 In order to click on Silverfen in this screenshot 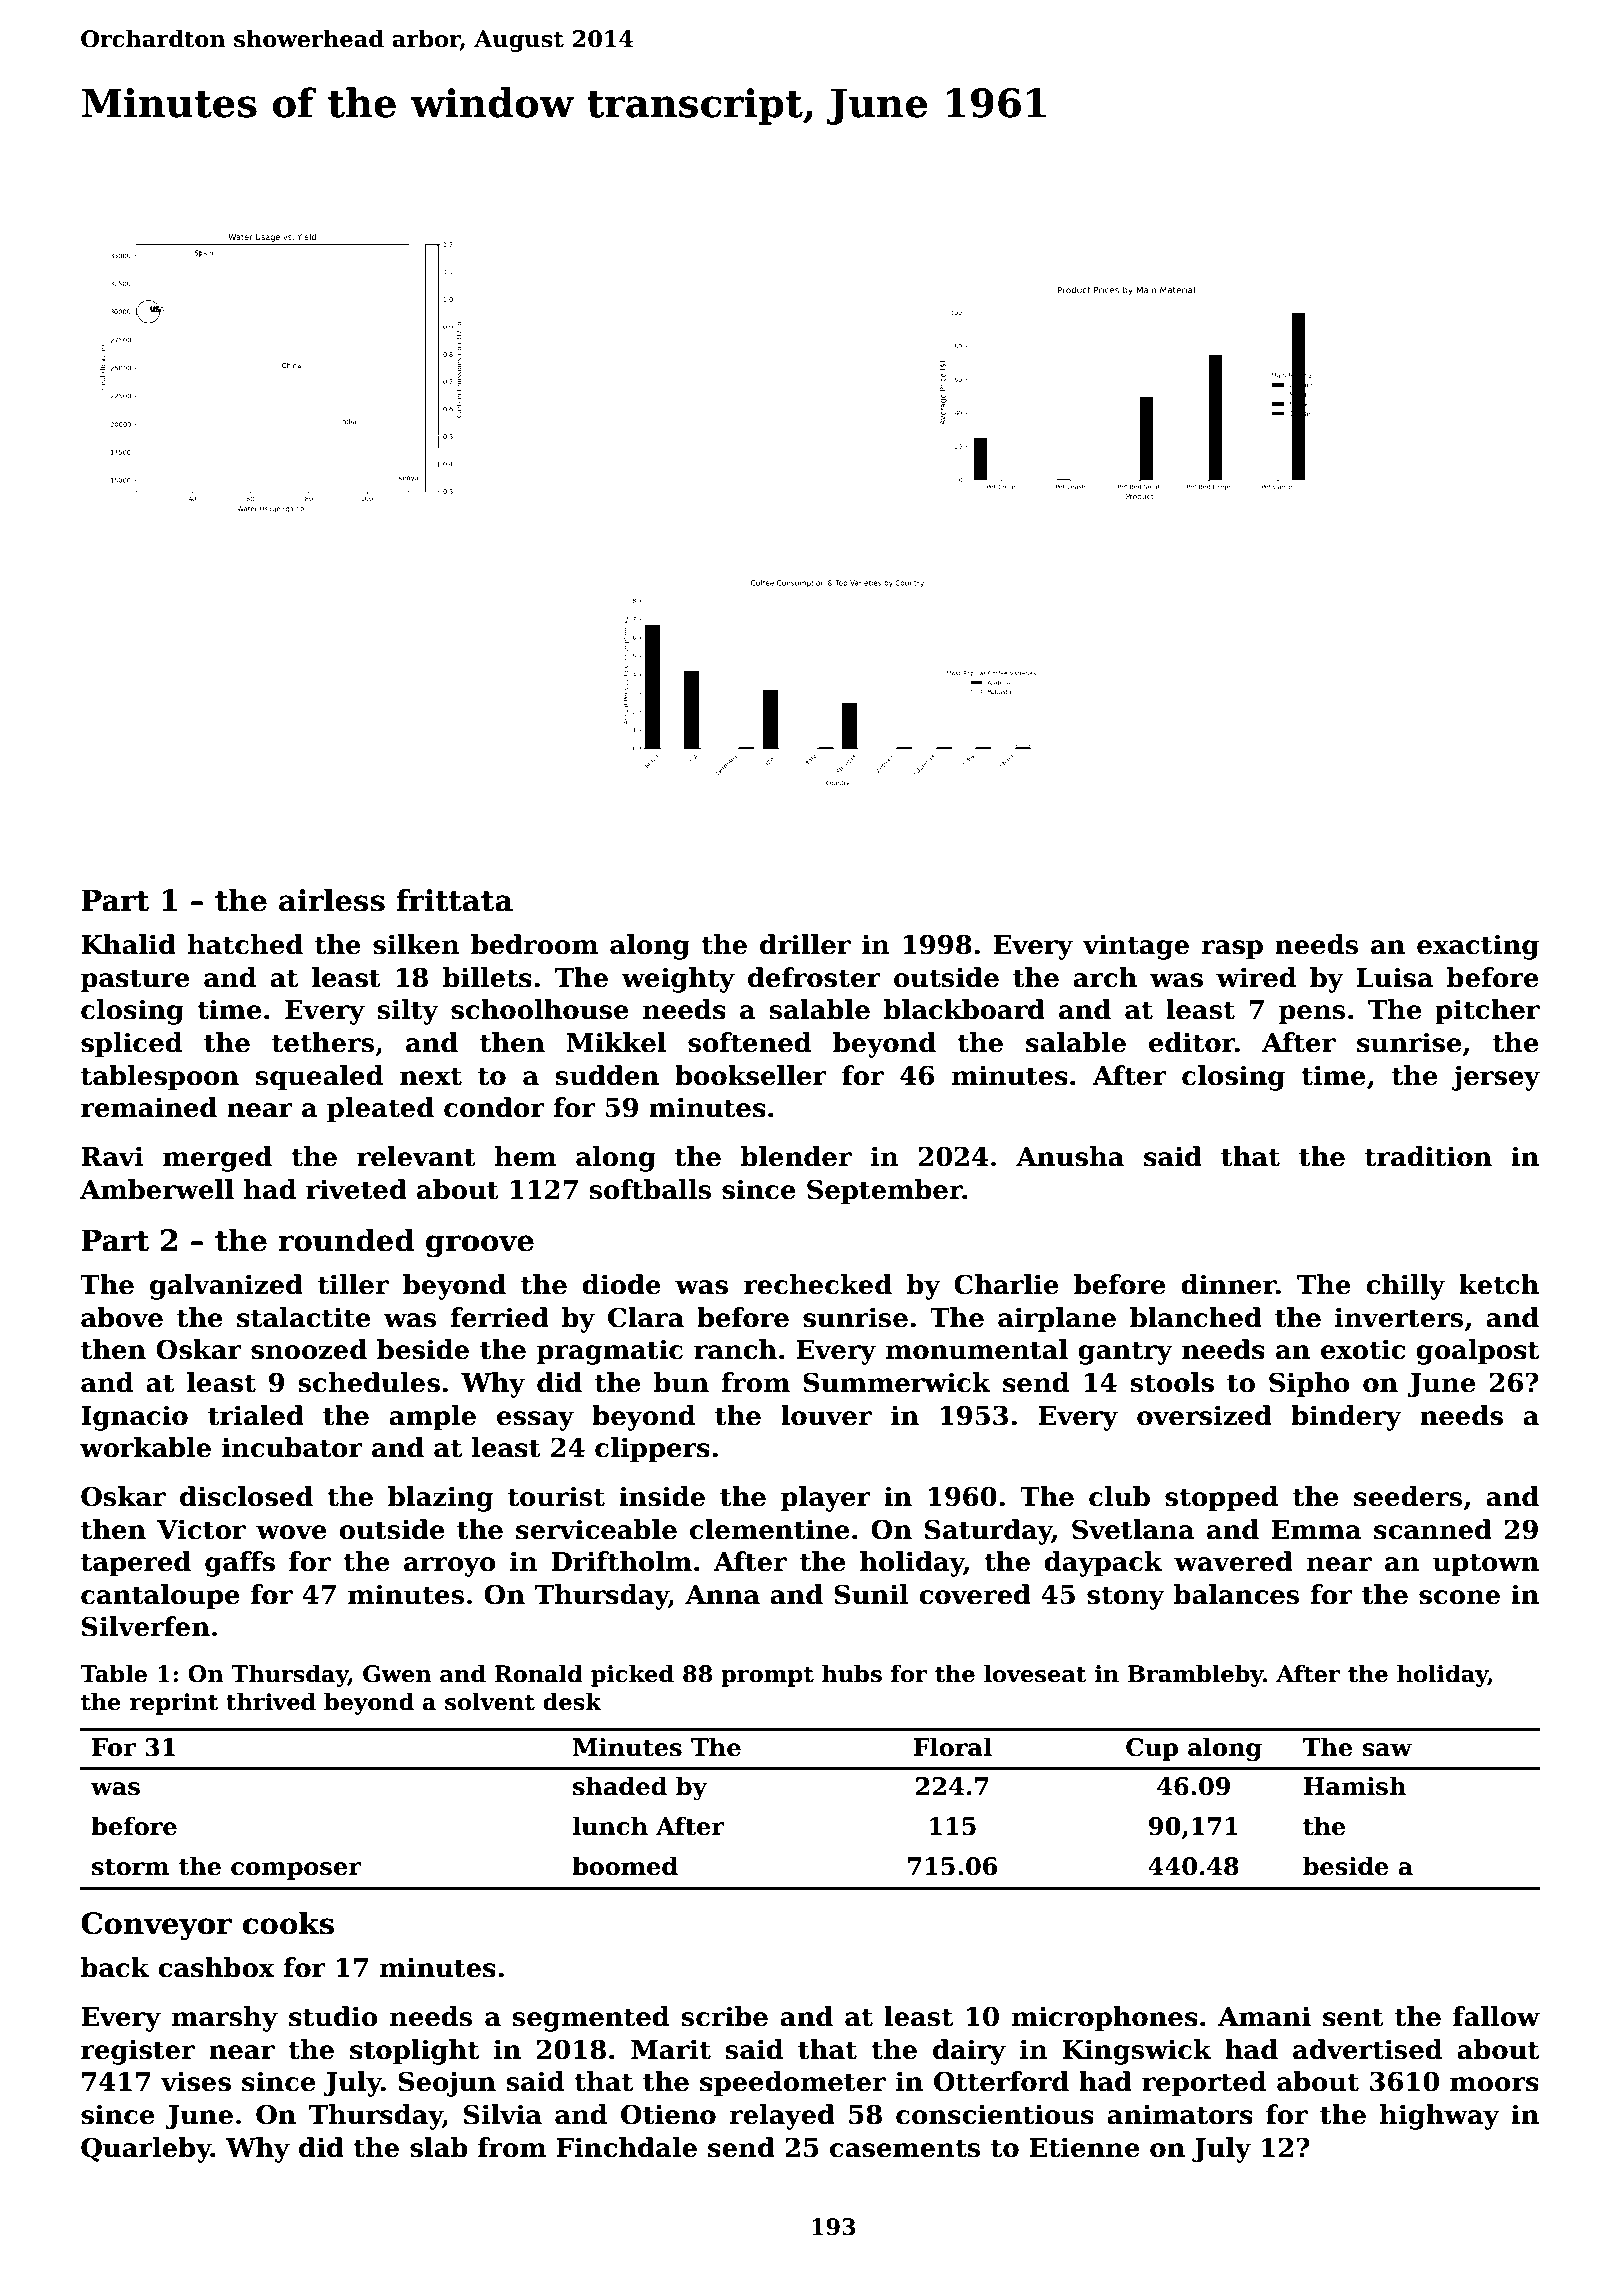, I will do `click(146, 1626)`.
